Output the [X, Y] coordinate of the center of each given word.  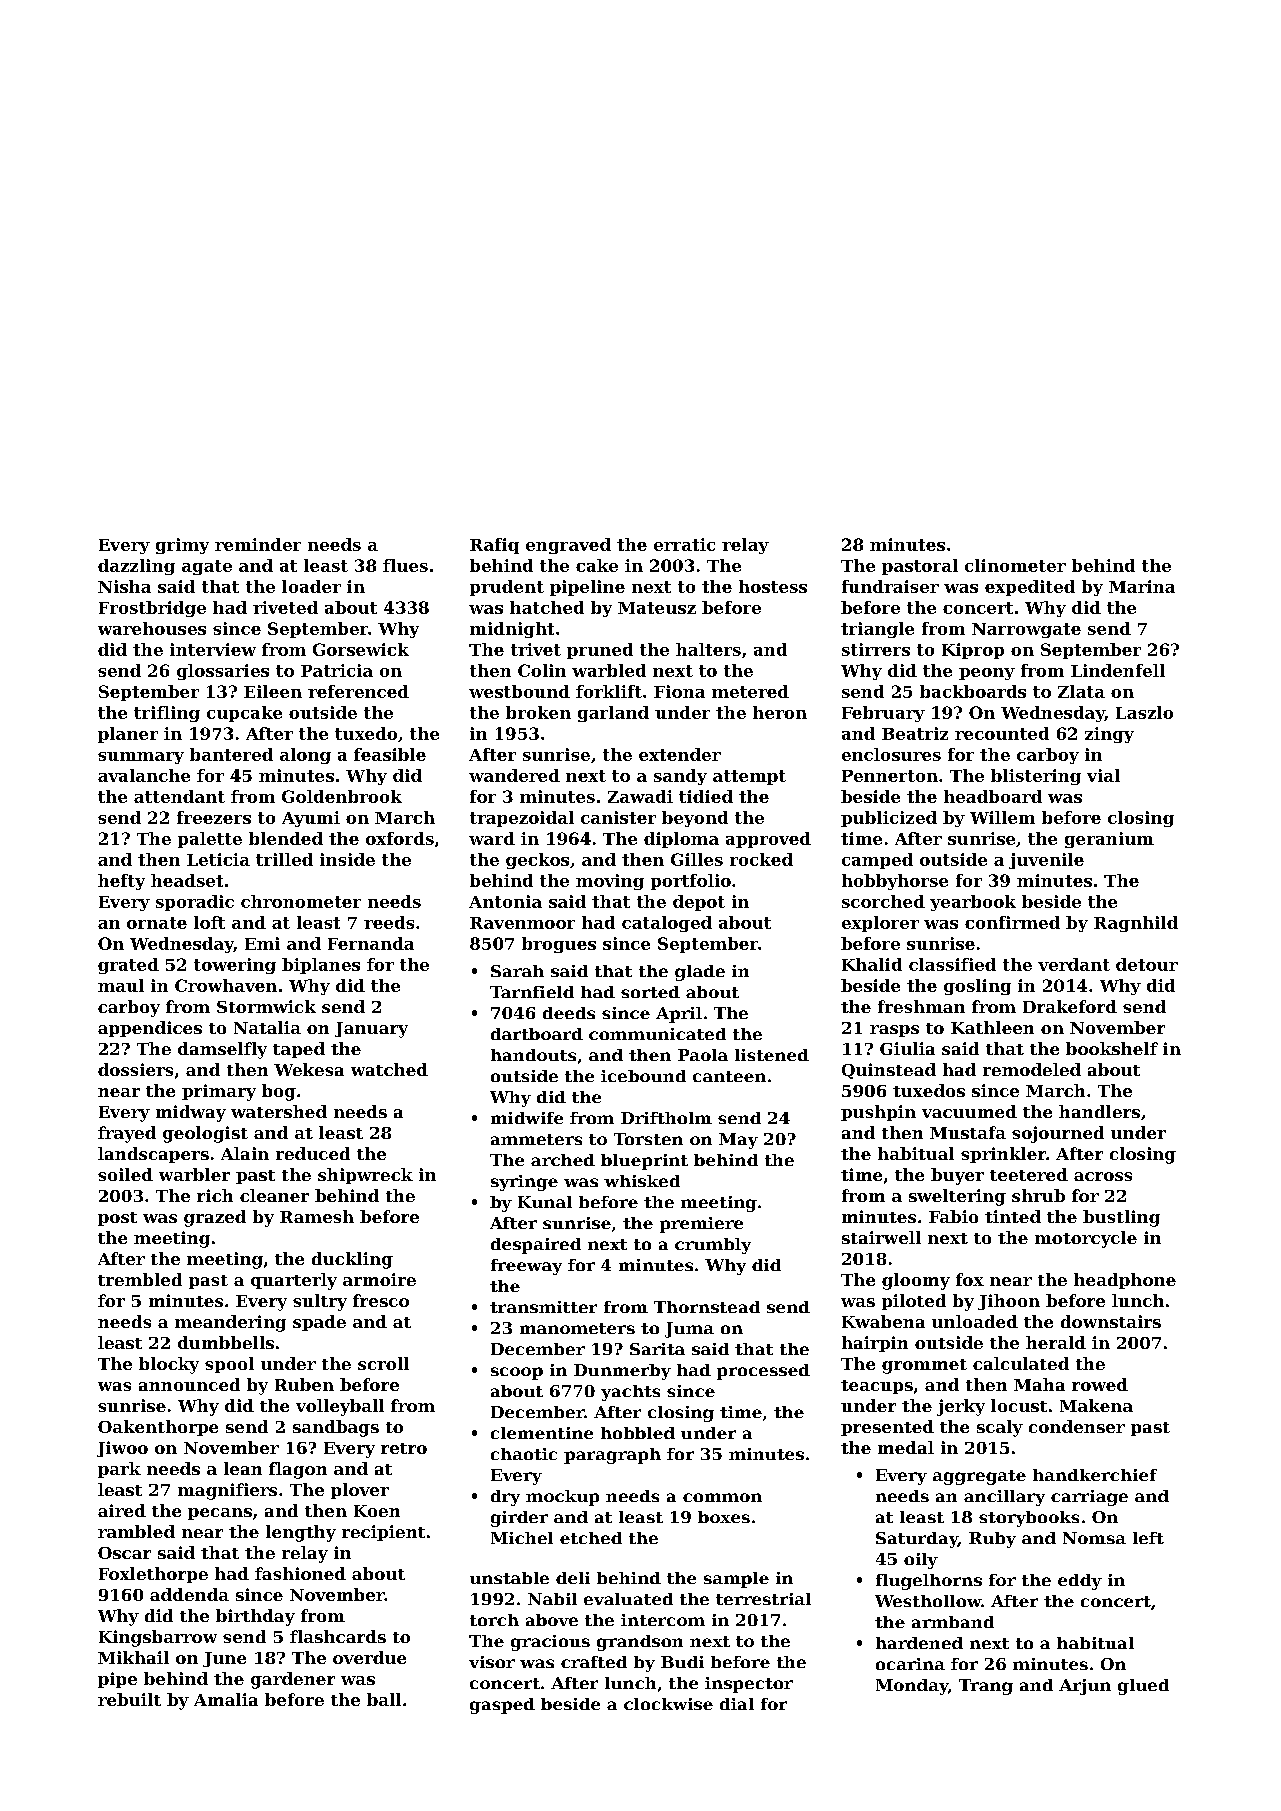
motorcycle [1086, 1239]
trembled [140, 1279]
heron [780, 712]
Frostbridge [152, 609]
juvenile [1046, 861]
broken [538, 712]
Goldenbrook [342, 796]
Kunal [545, 1202]
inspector [749, 1685]
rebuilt [129, 1699]
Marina [1142, 586]
